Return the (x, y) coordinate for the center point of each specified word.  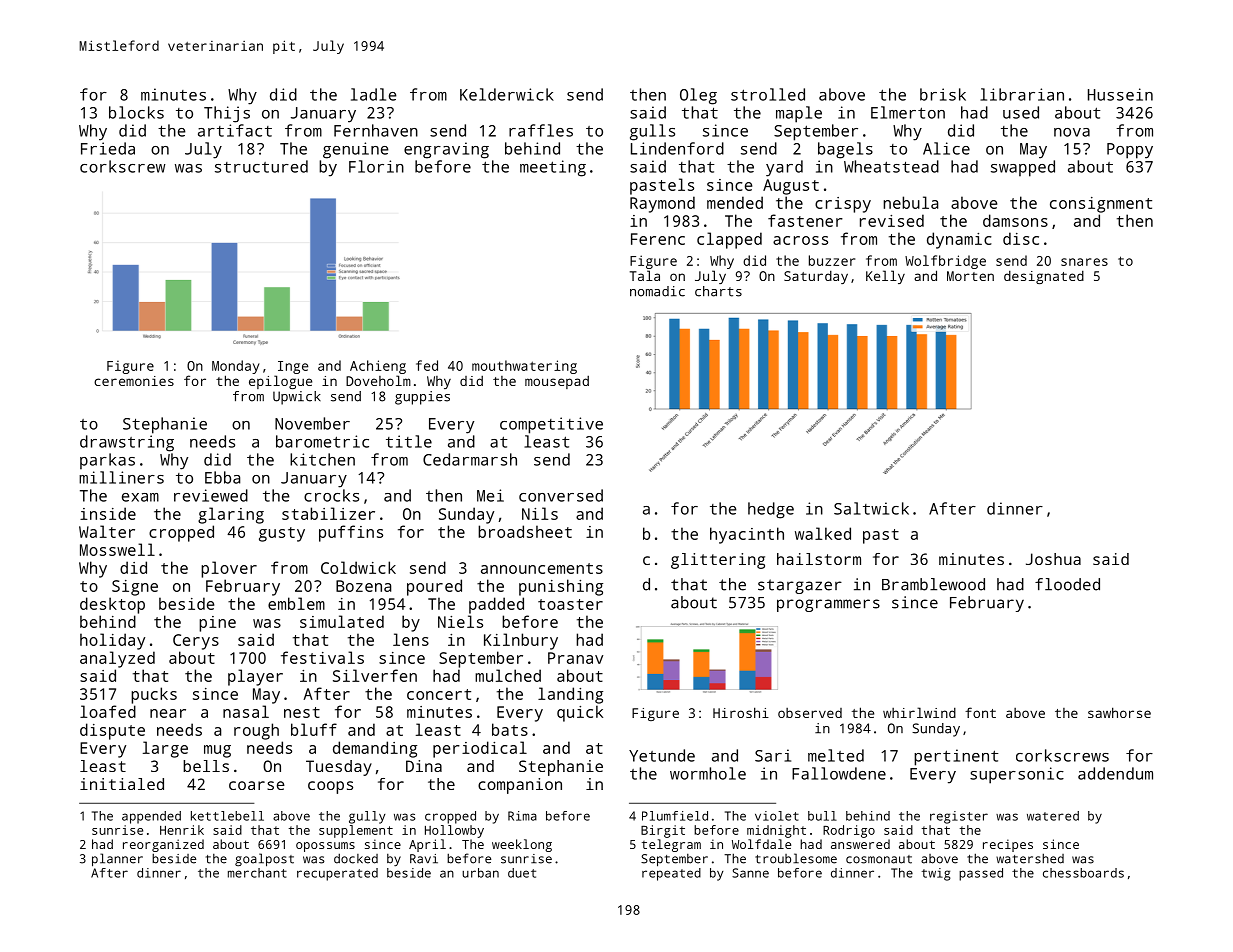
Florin (376, 166)
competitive (551, 425)
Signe (135, 588)
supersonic (1017, 775)
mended (735, 202)
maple (799, 114)
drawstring (127, 443)
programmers (828, 605)
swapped (1023, 168)
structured (261, 166)
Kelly (885, 277)
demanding (375, 749)
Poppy (1130, 151)
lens (411, 639)
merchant (257, 873)
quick (580, 713)
